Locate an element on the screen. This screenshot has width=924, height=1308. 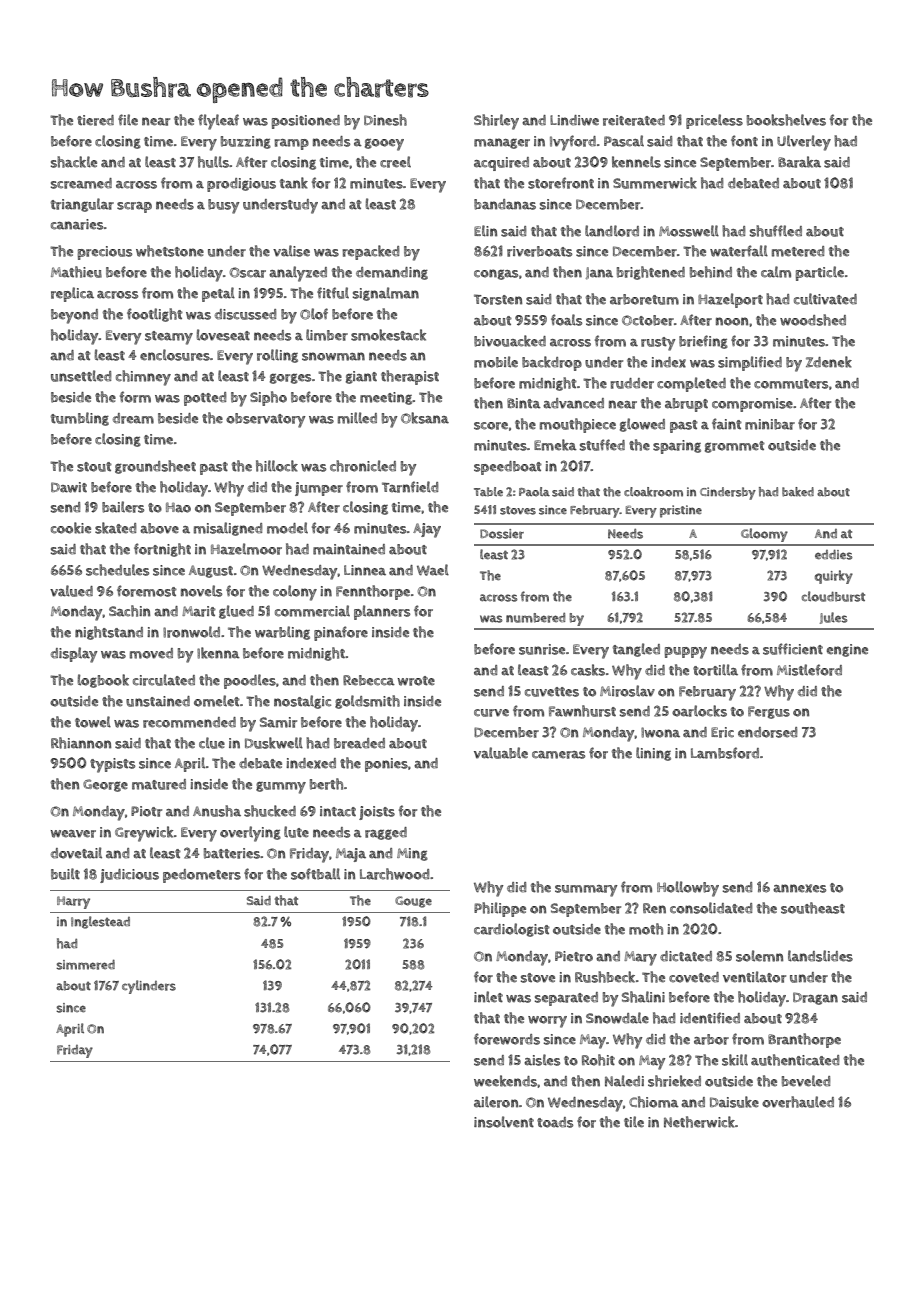
Hollowby is located at coordinates (688, 889).
